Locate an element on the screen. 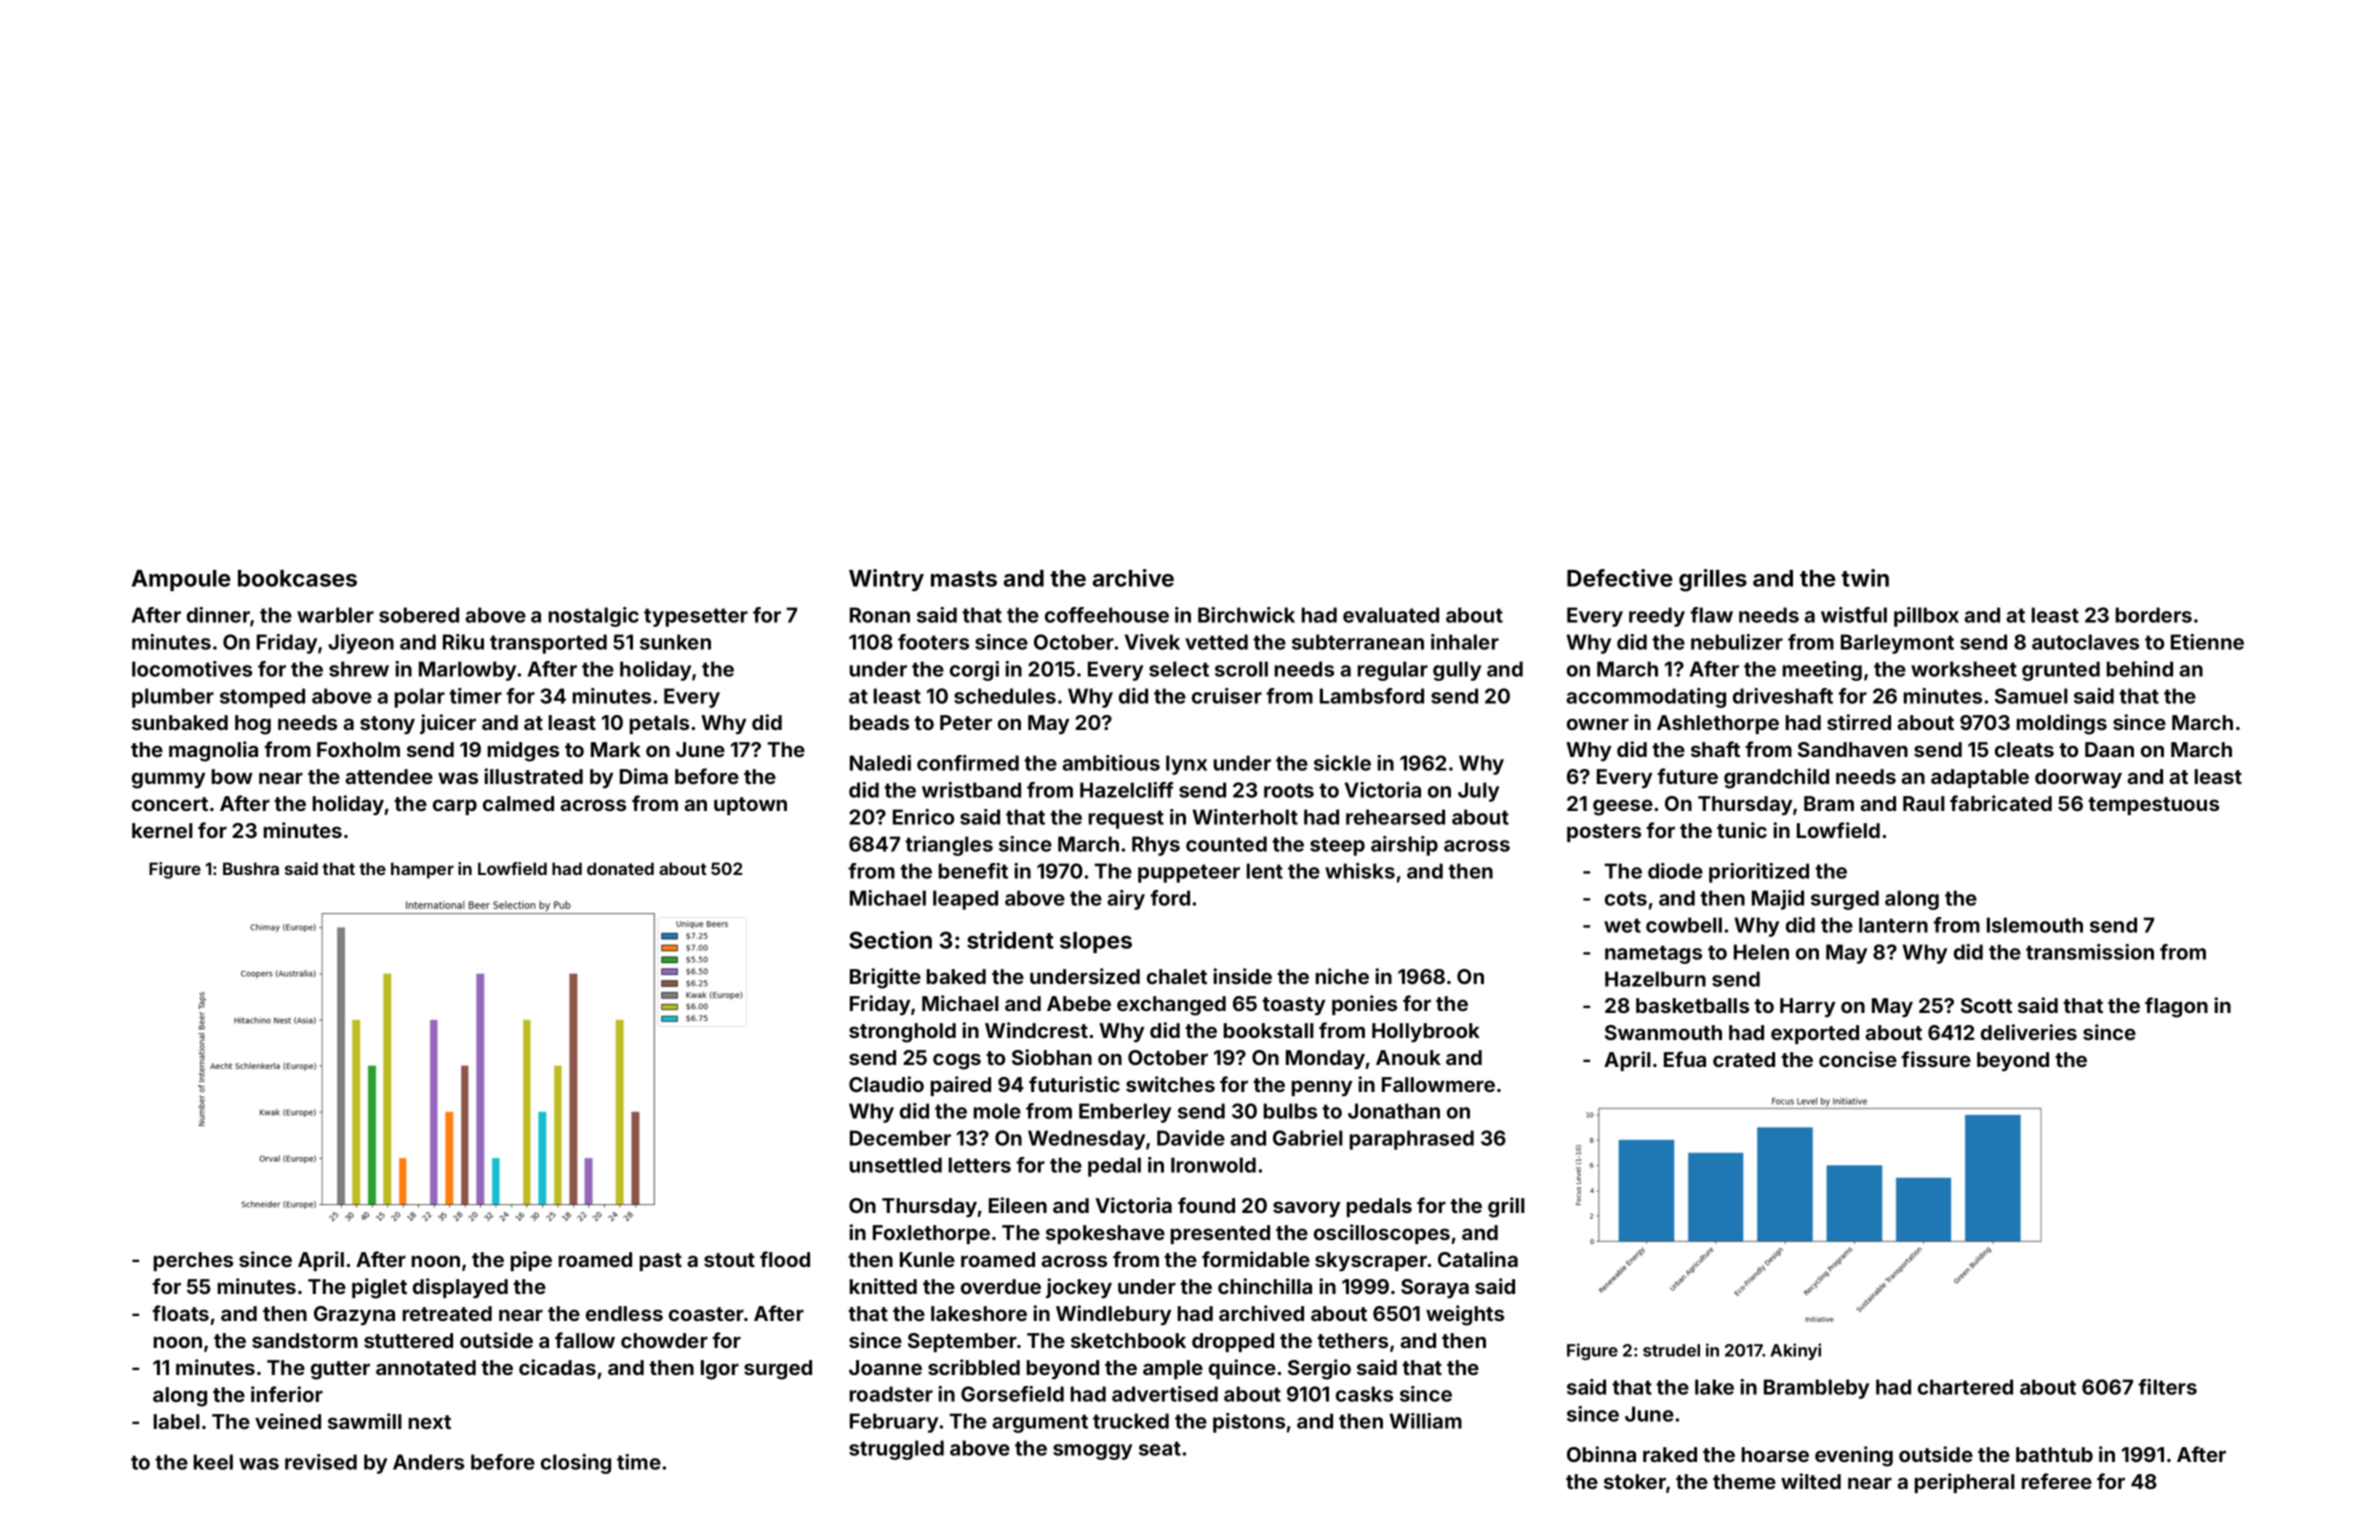 This screenshot has height=1540, width=2380. tempestuous is located at coordinates (2153, 806).
